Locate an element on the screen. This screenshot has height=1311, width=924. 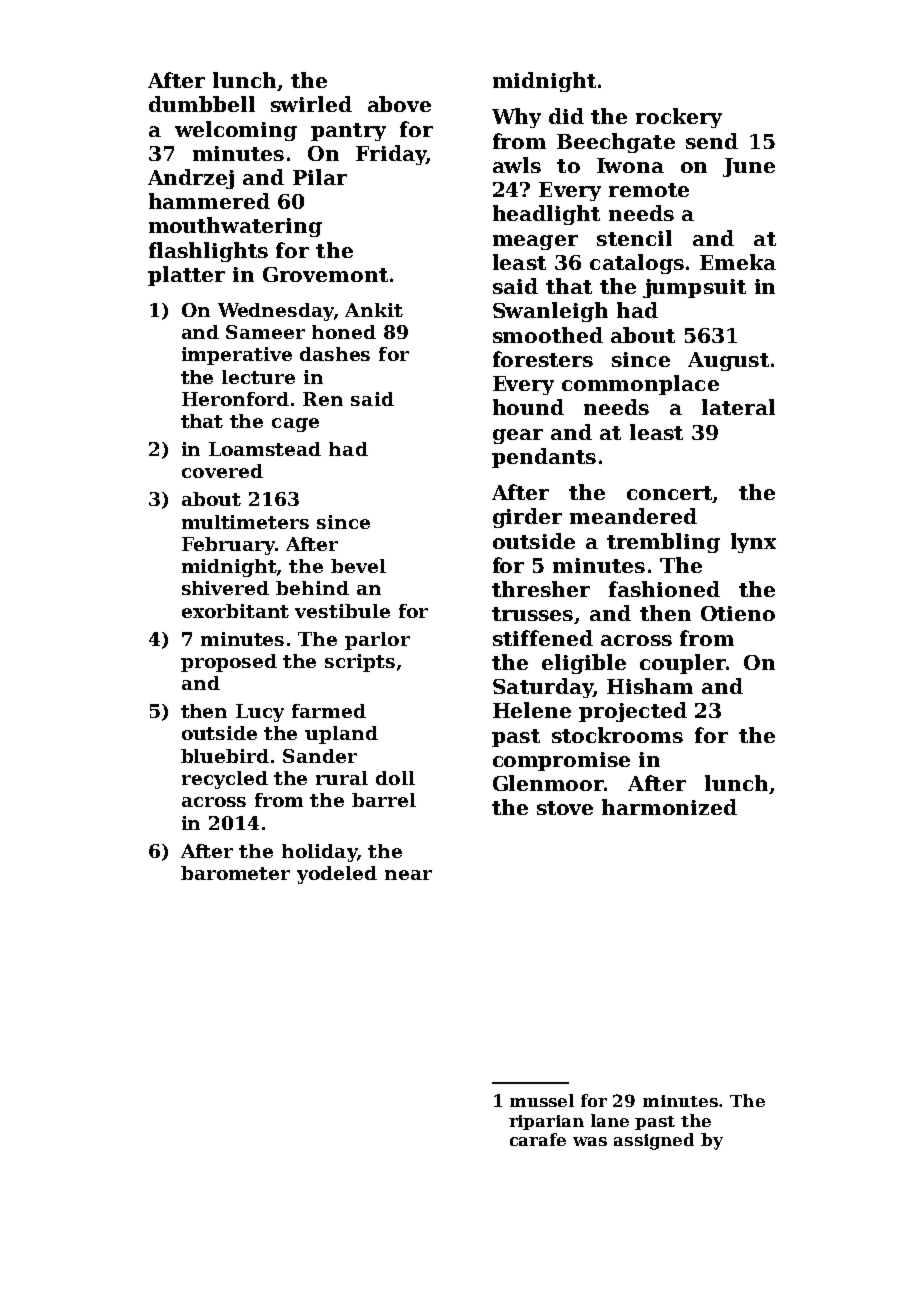
covered is located at coordinates (222, 471).
